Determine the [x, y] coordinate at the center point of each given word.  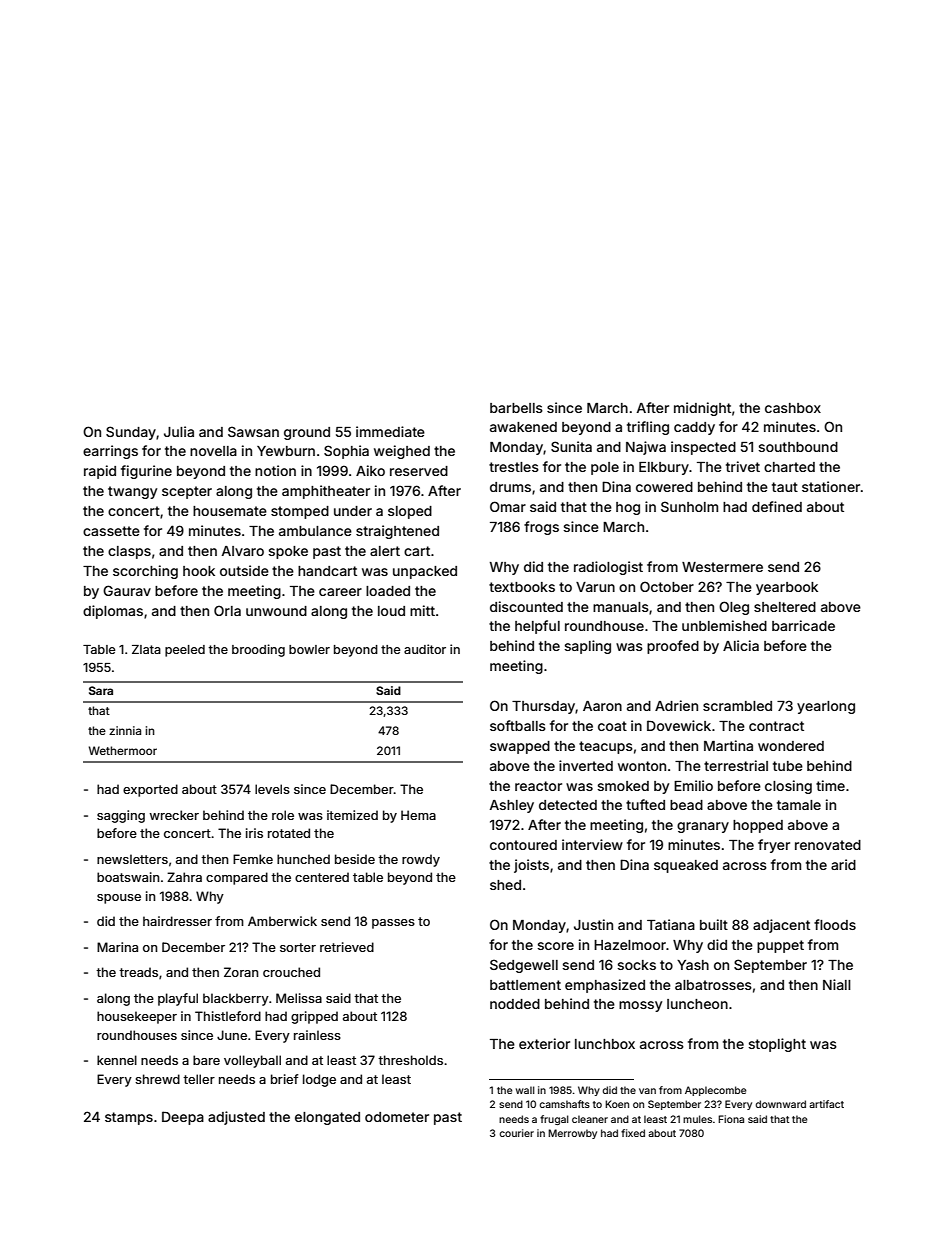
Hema [418, 815]
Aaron [602, 706]
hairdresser [177, 921]
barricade [803, 625]
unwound [276, 611]
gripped [314, 1017]
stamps [129, 1118]
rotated [289, 833]
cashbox [793, 408]
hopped [758, 826]
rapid [100, 472]
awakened [523, 427]
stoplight [777, 1045]
